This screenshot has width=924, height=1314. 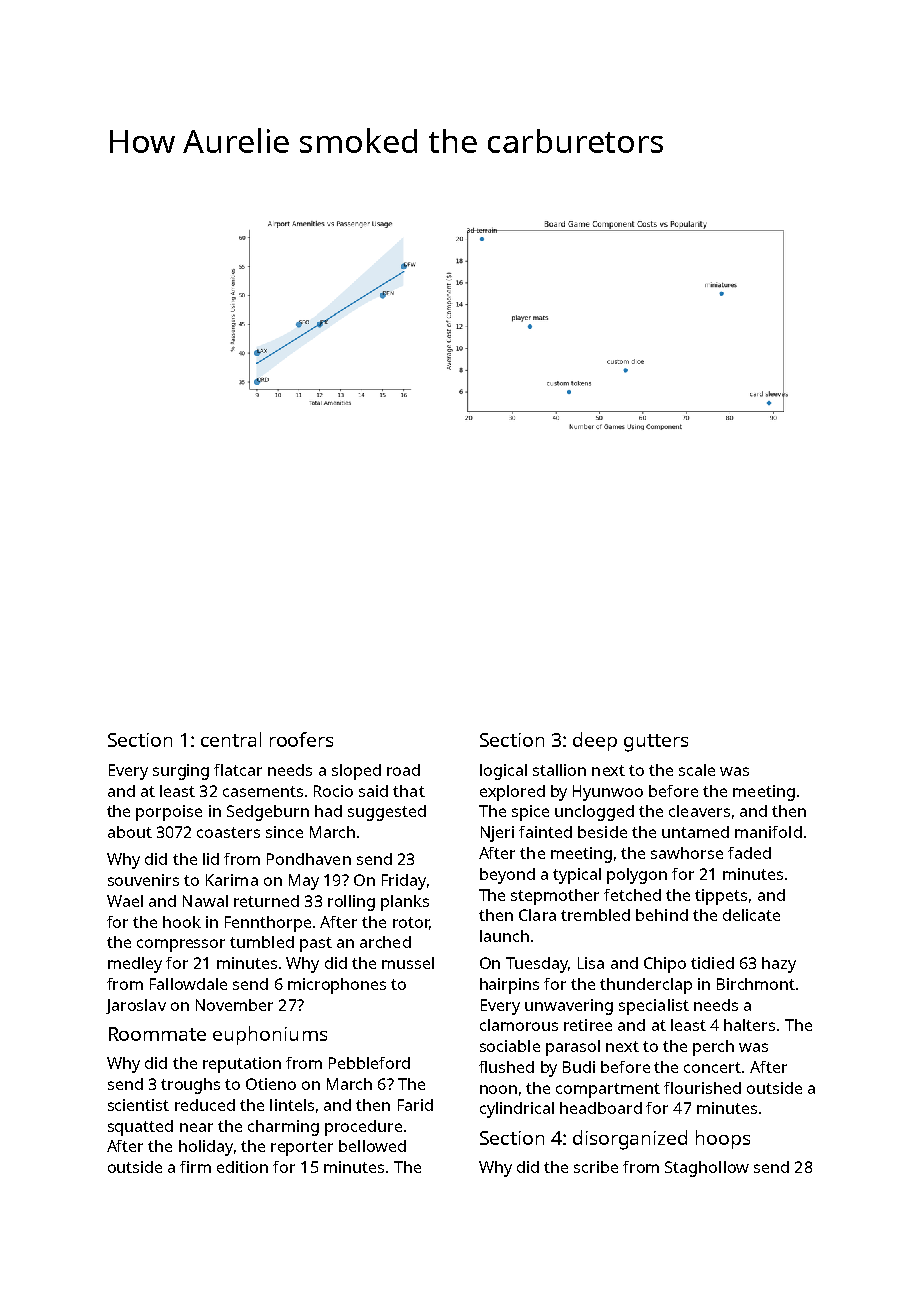 I want to click on bellowed, so click(x=372, y=1146).
